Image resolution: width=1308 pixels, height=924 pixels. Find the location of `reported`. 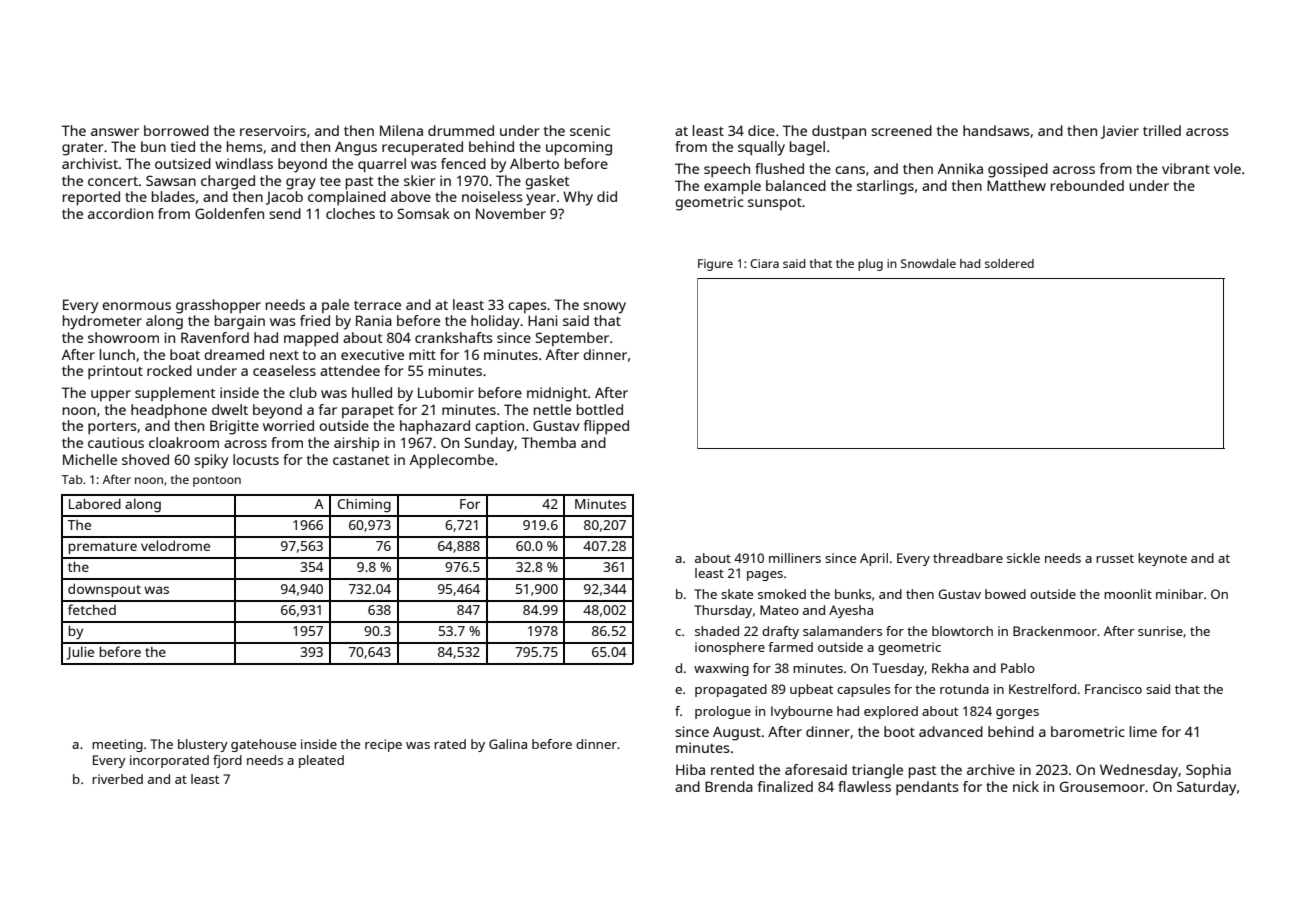

reported is located at coordinates (91, 198).
